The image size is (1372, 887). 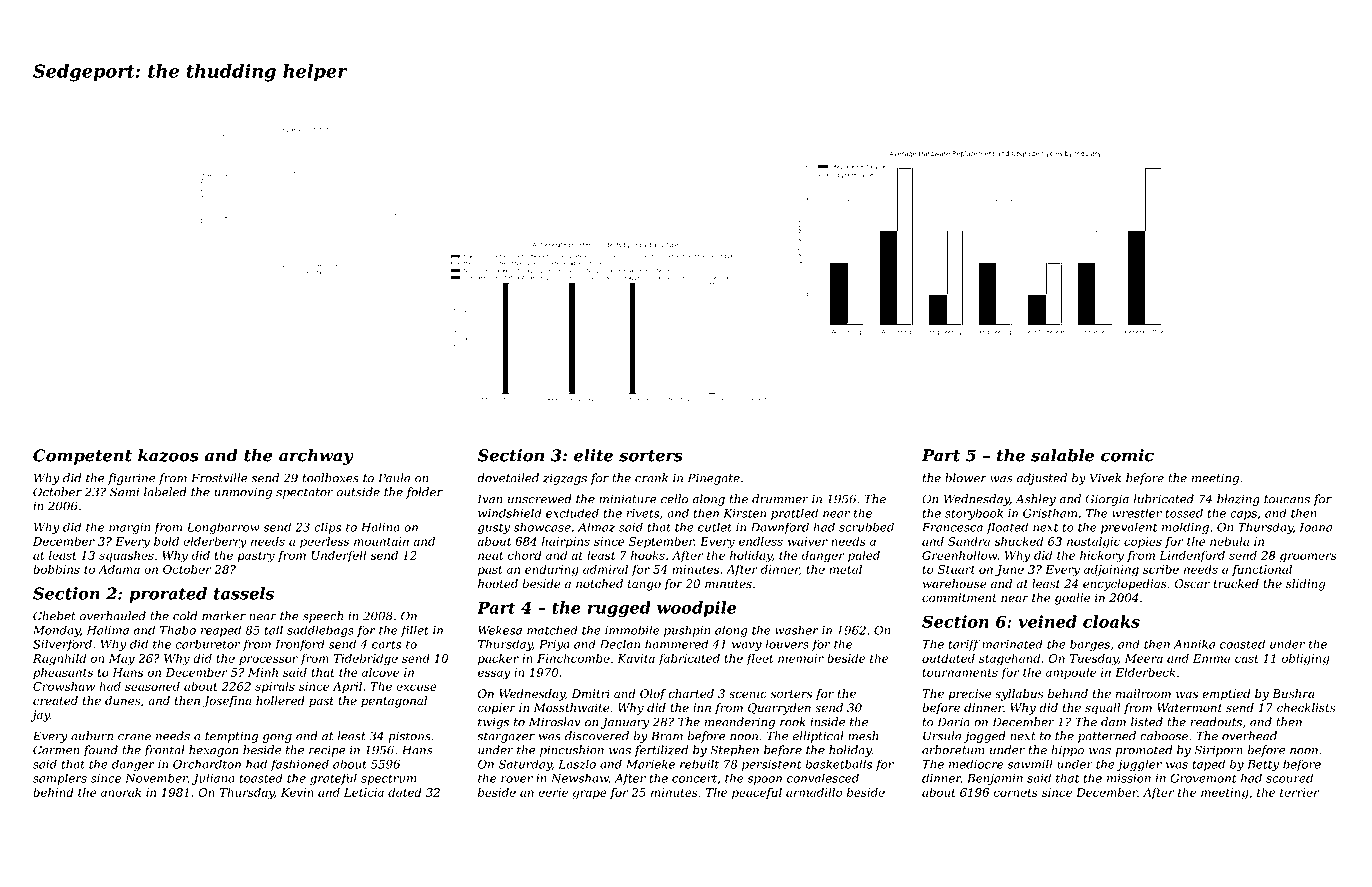 What do you see at coordinates (1019, 695) in the page?
I see `syllabus` at bounding box center [1019, 695].
